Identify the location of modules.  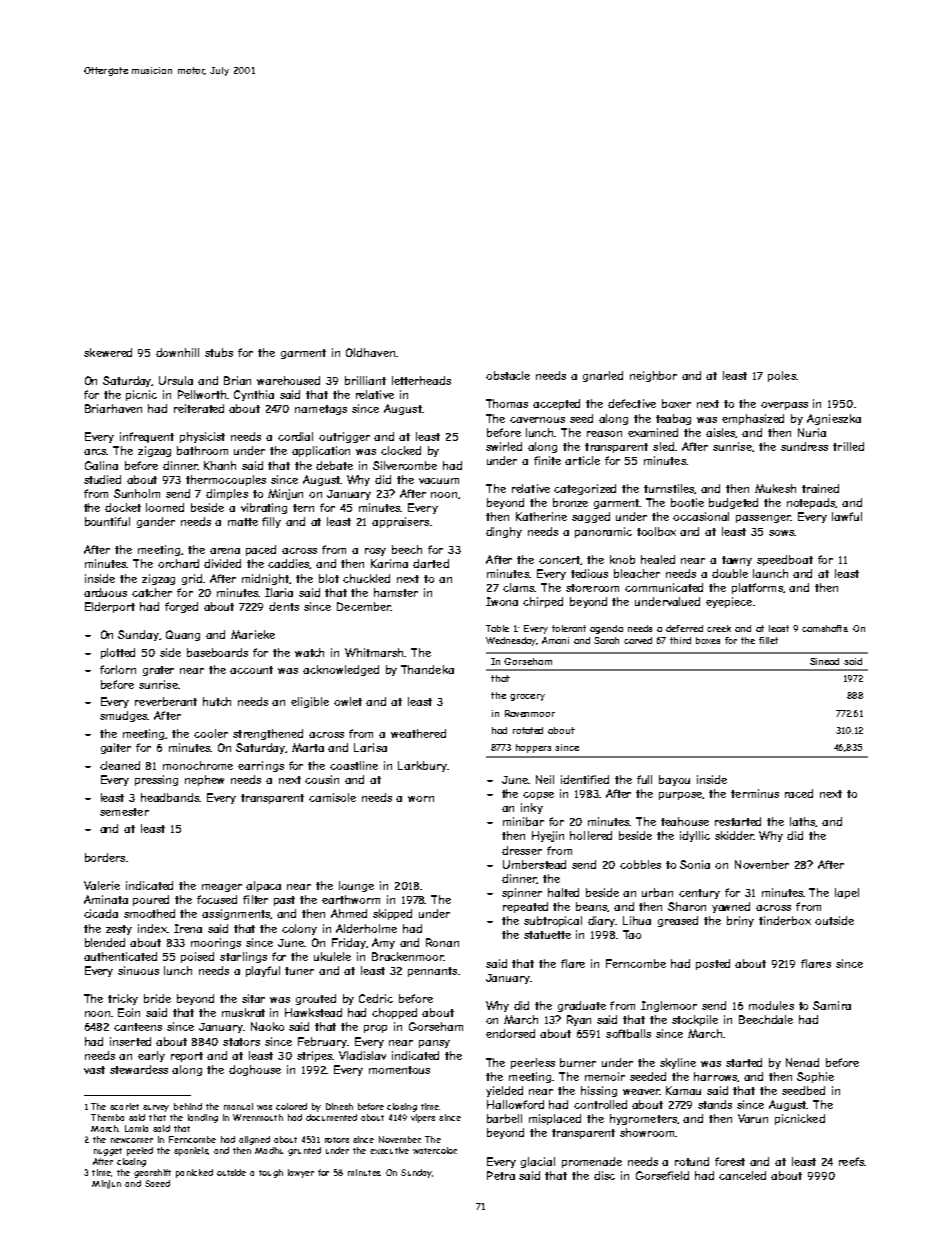
(771, 1005).
